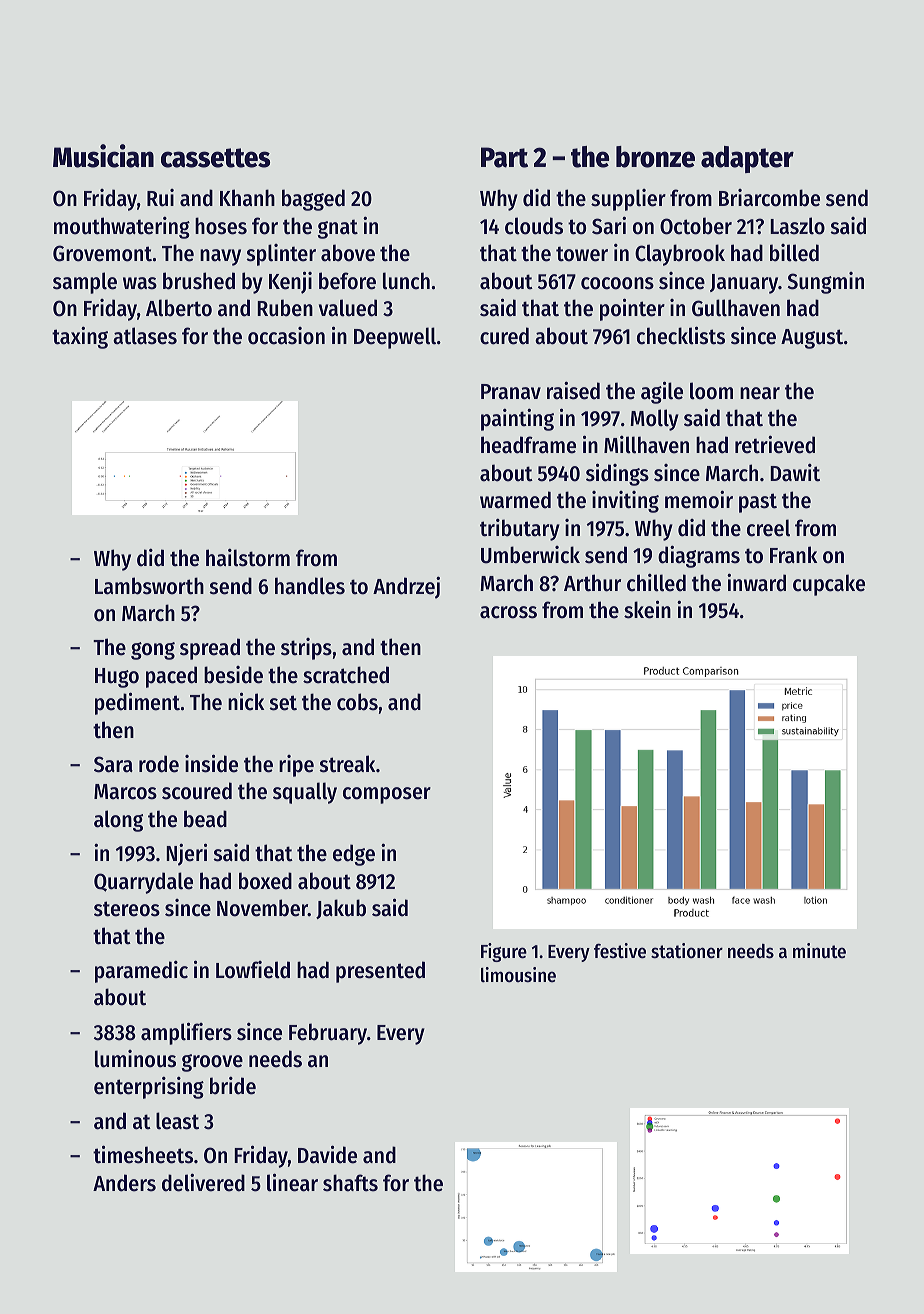 The image size is (924, 1314). What do you see at coordinates (758, 503) in the screenshot?
I see `past` at bounding box center [758, 503].
